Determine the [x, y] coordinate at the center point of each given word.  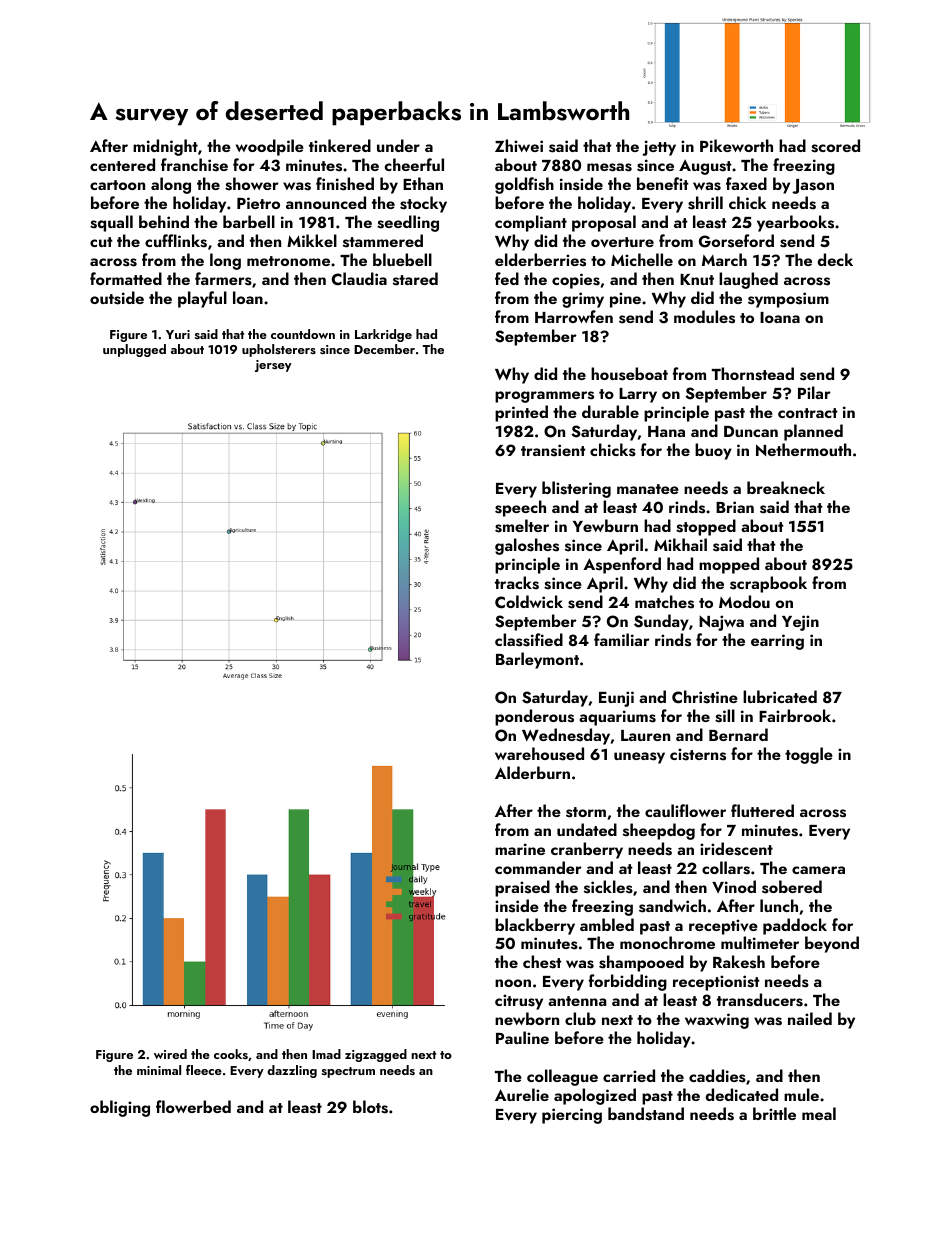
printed [521, 413]
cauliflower [685, 810]
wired [170, 1054]
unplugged [134, 350]
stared [415, 279]
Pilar [814, 392]
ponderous [534, 717]
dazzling [292, 1071]
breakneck [786, 487]
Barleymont [537, 660]
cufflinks [176, 241]
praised [522, 888]
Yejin [800, 623]
